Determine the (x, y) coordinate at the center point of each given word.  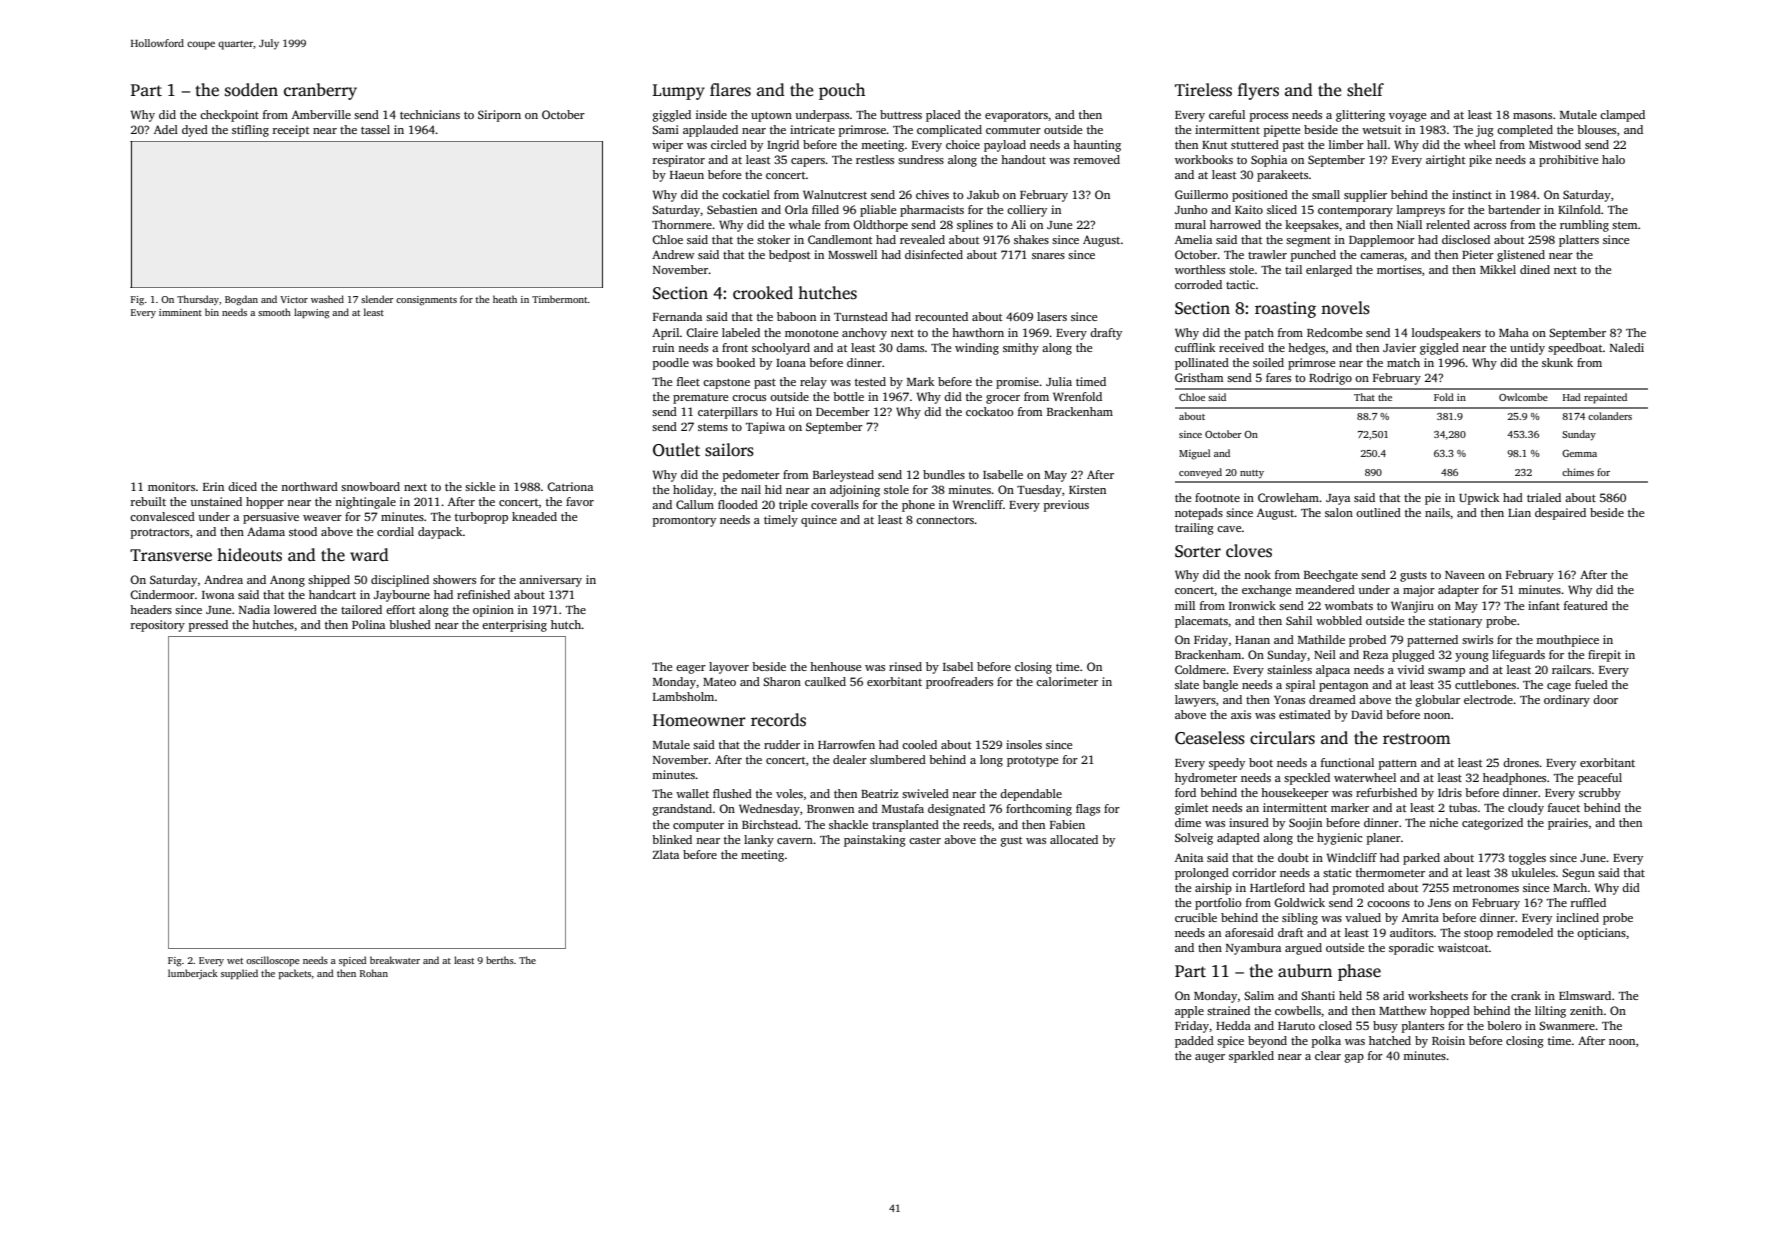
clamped (1622, 116)
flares (730, 90)
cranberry (320, 91)
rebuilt (148, 501)
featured (1586, 605)
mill (1185, 605)
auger (1210, 1058)
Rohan (374, 973)
